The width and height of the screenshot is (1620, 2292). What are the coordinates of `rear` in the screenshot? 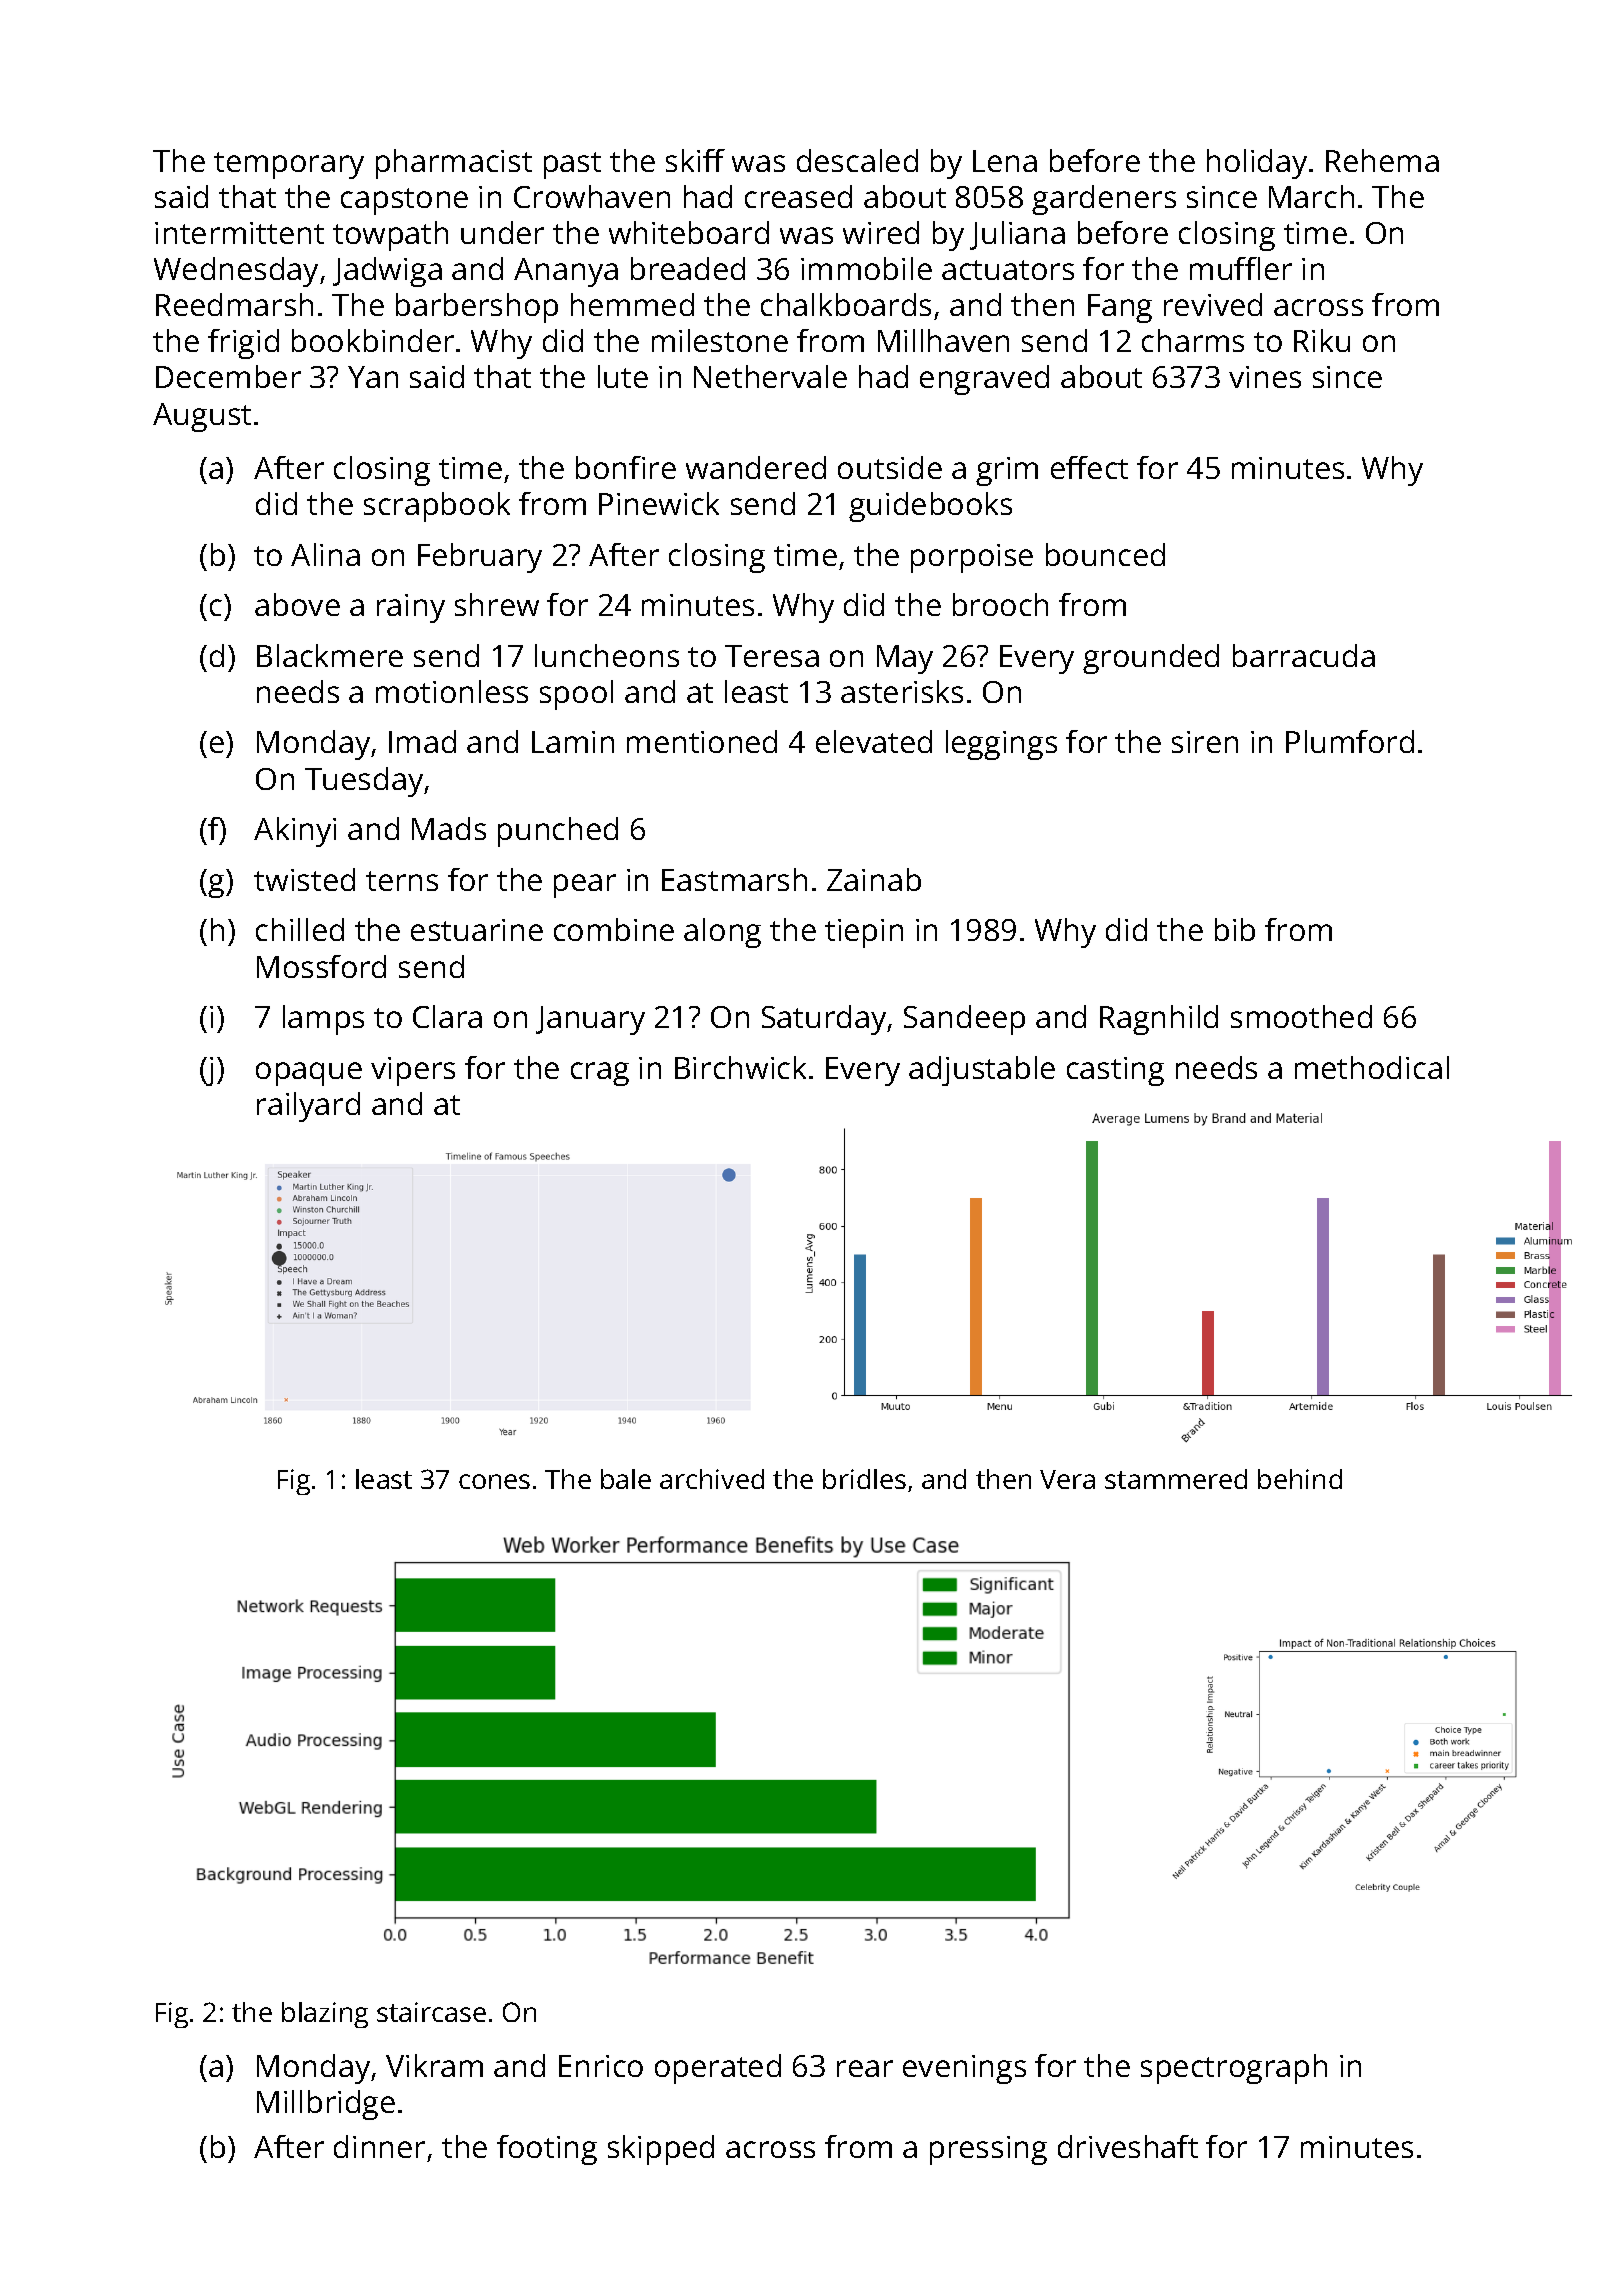 It's located at (865, 2068).
